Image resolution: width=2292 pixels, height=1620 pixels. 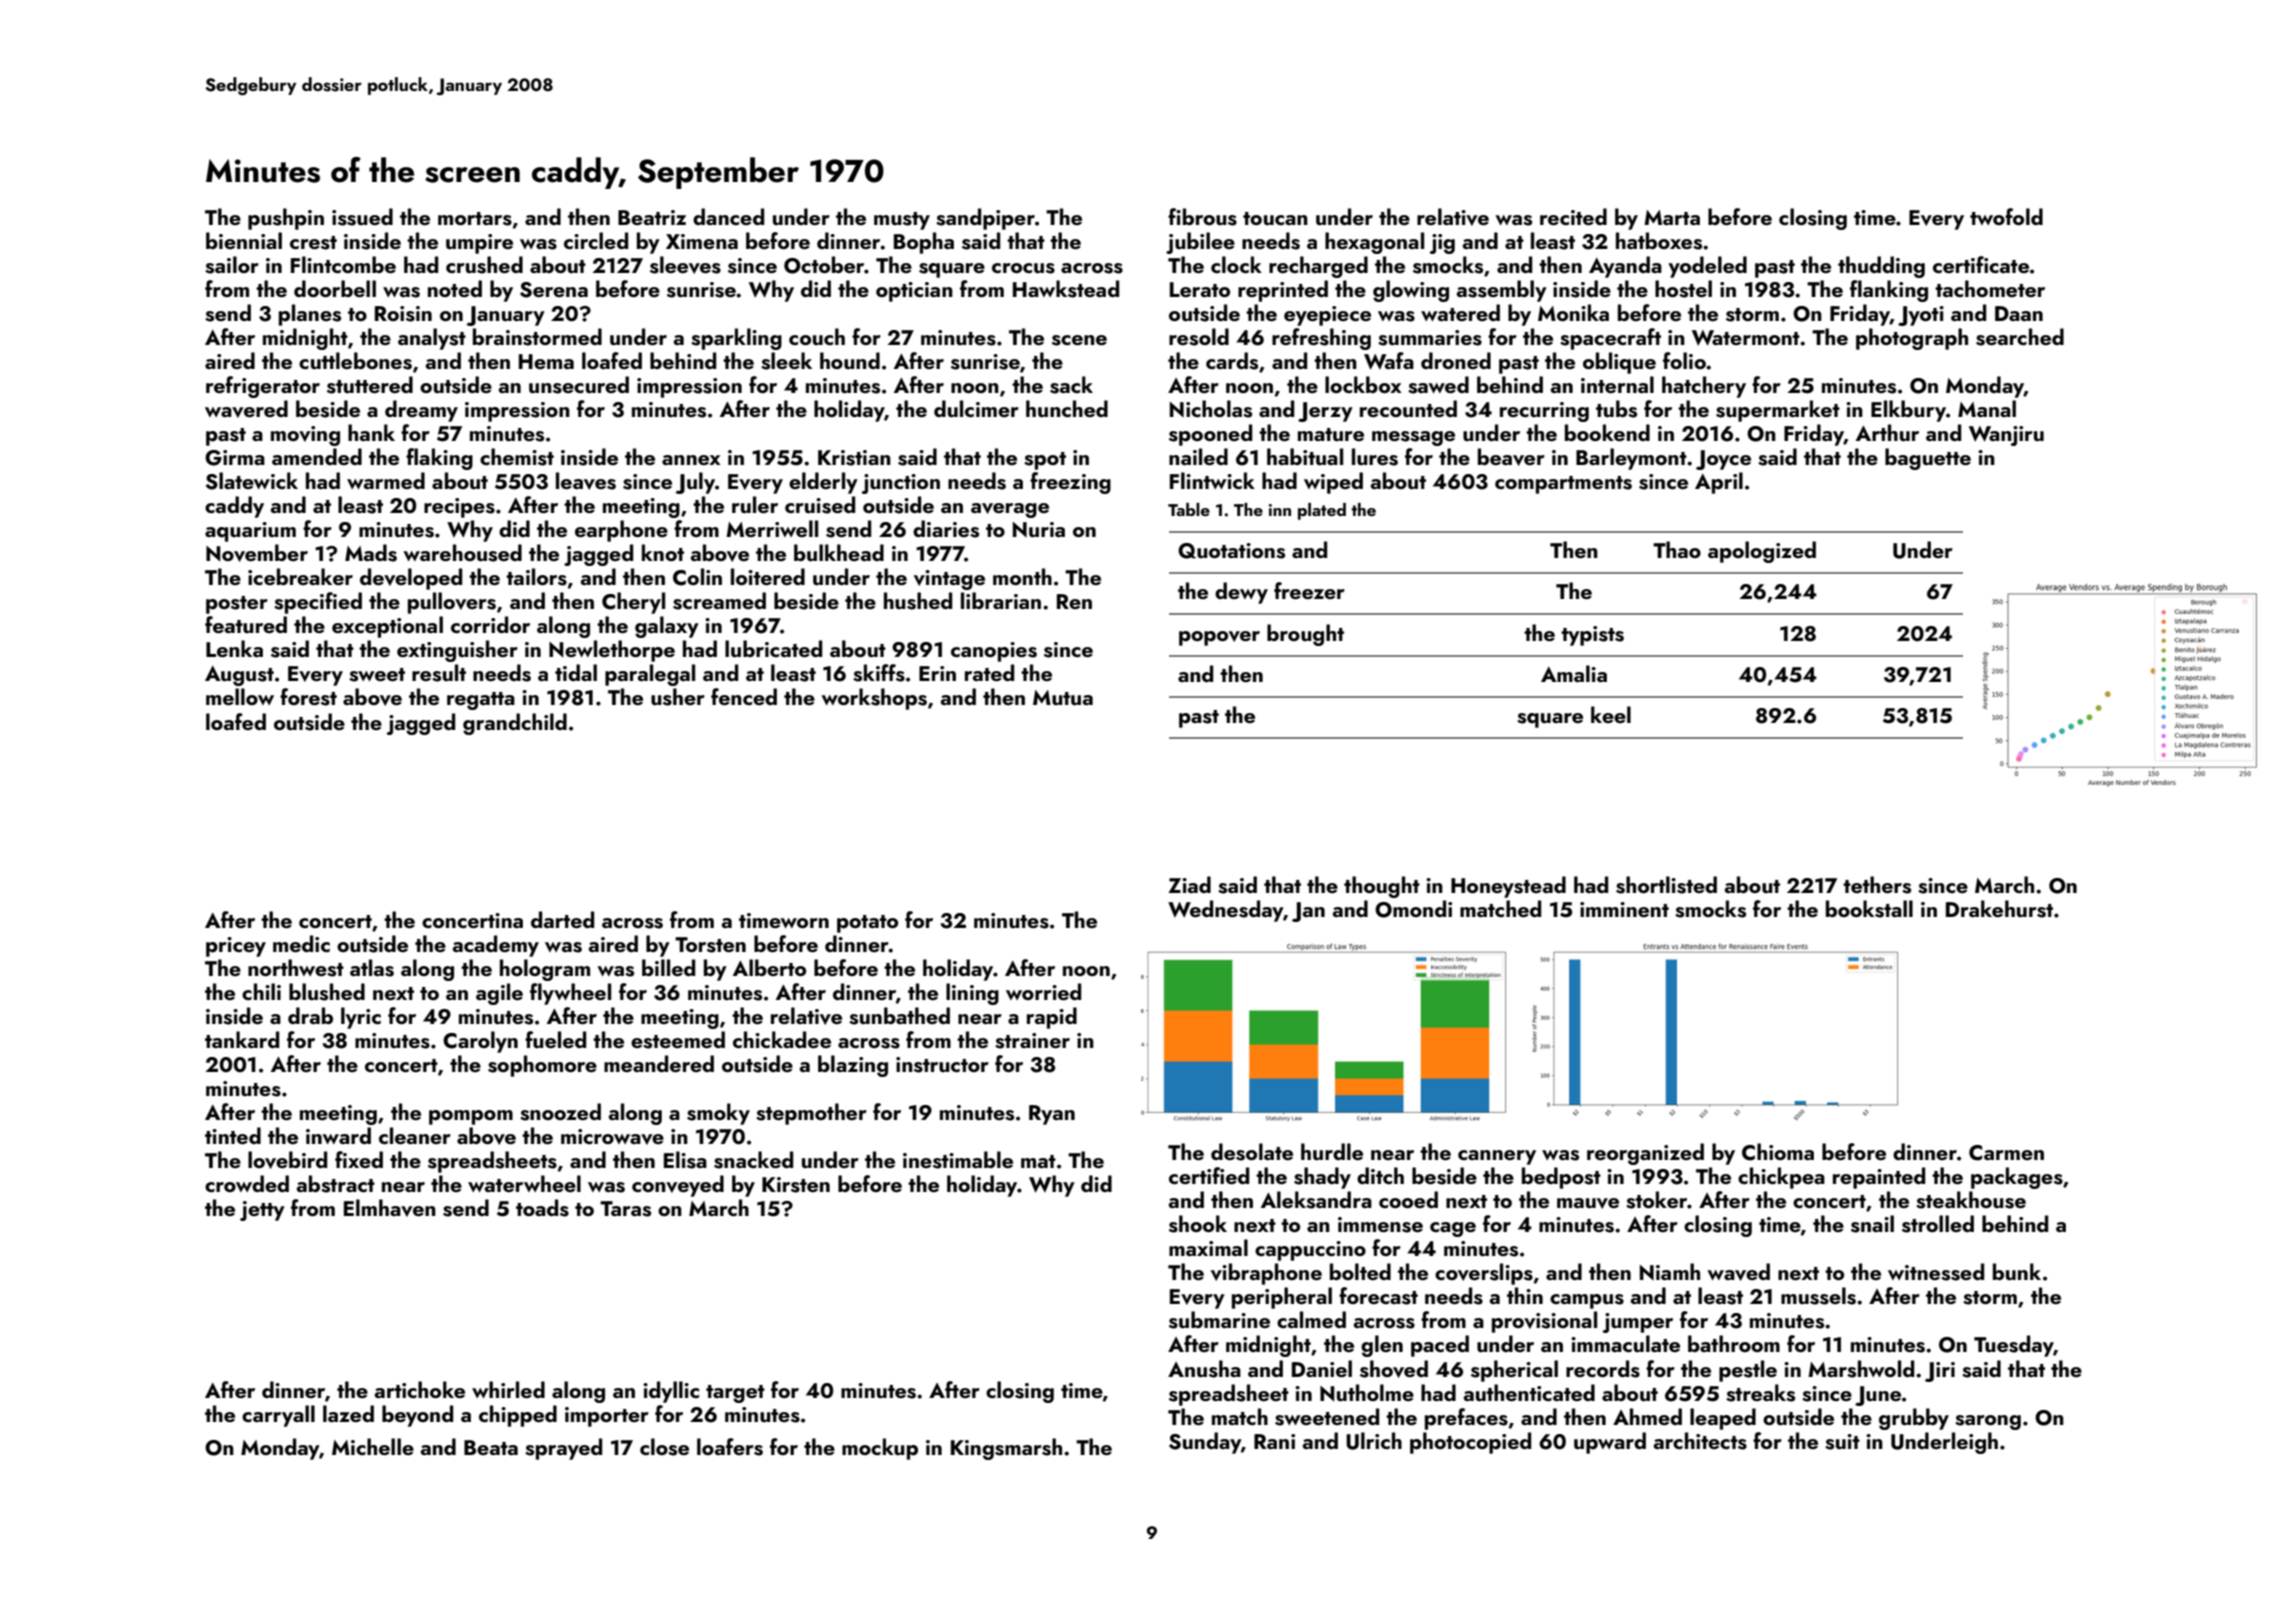 What do you see at coordinates (420, 1389) in the screenshot?
I see `artichoke` at bounding box center [420, 1389].
